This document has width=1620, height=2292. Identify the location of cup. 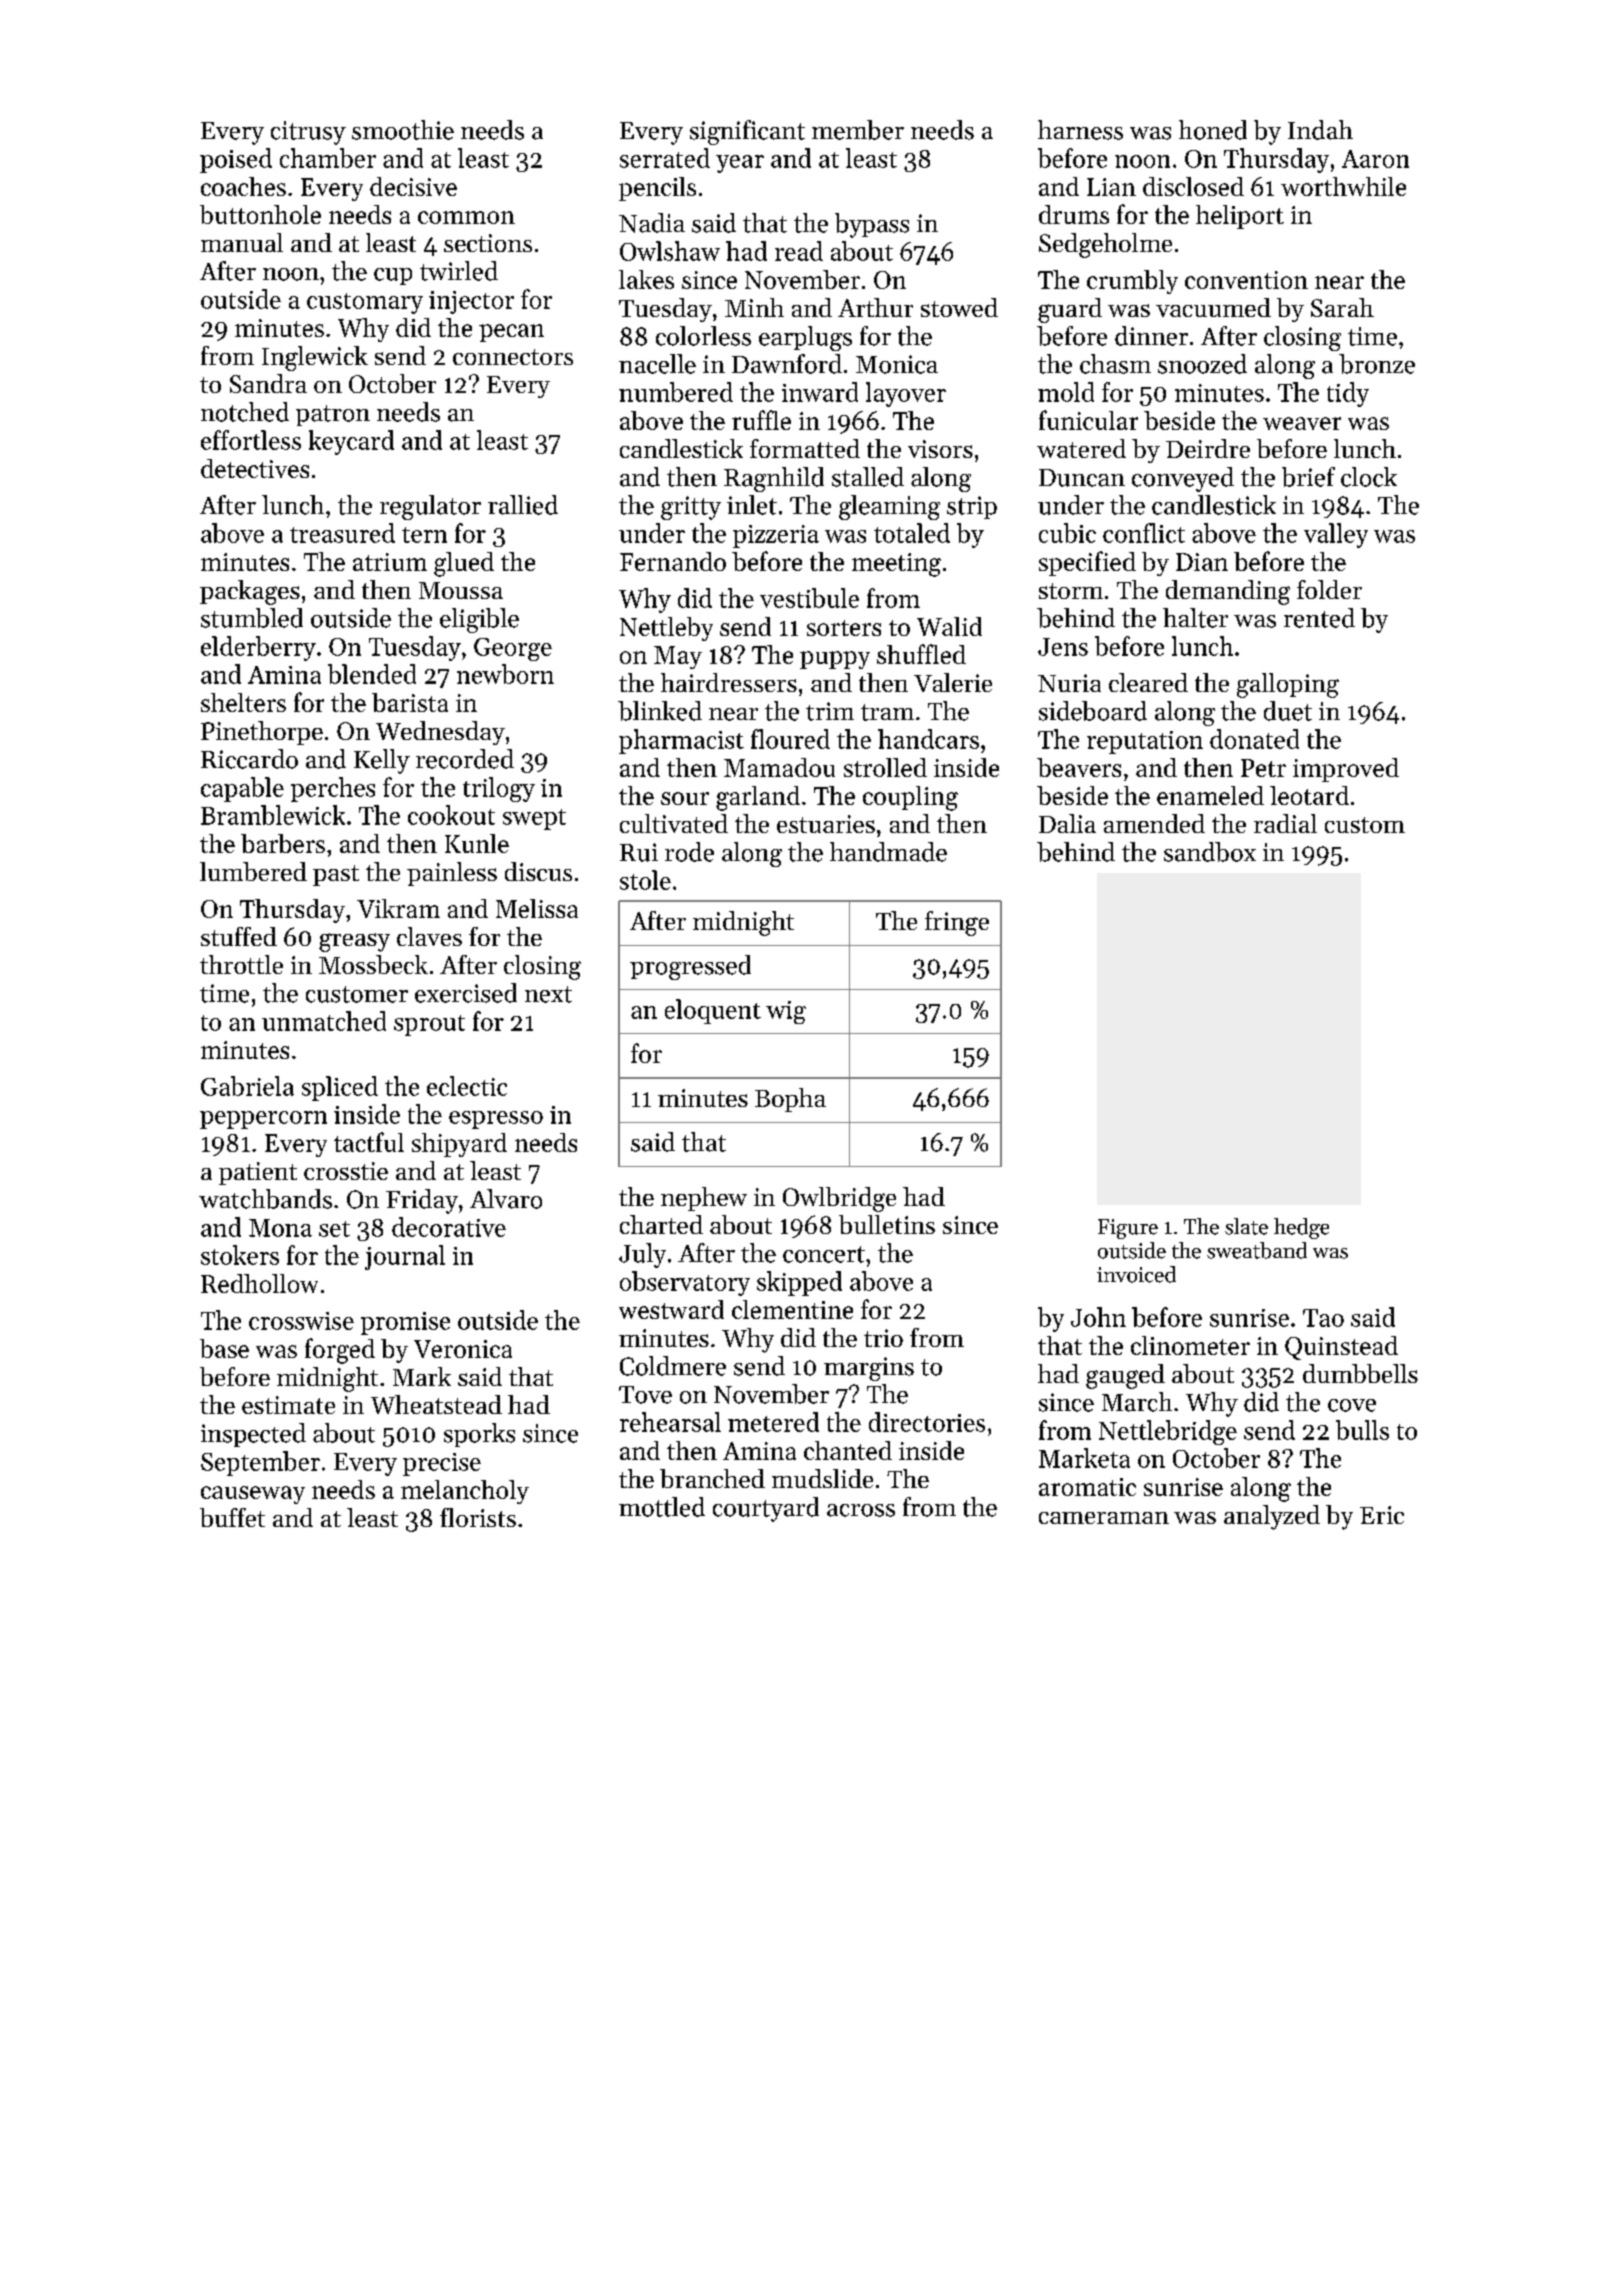
(393, 276).
